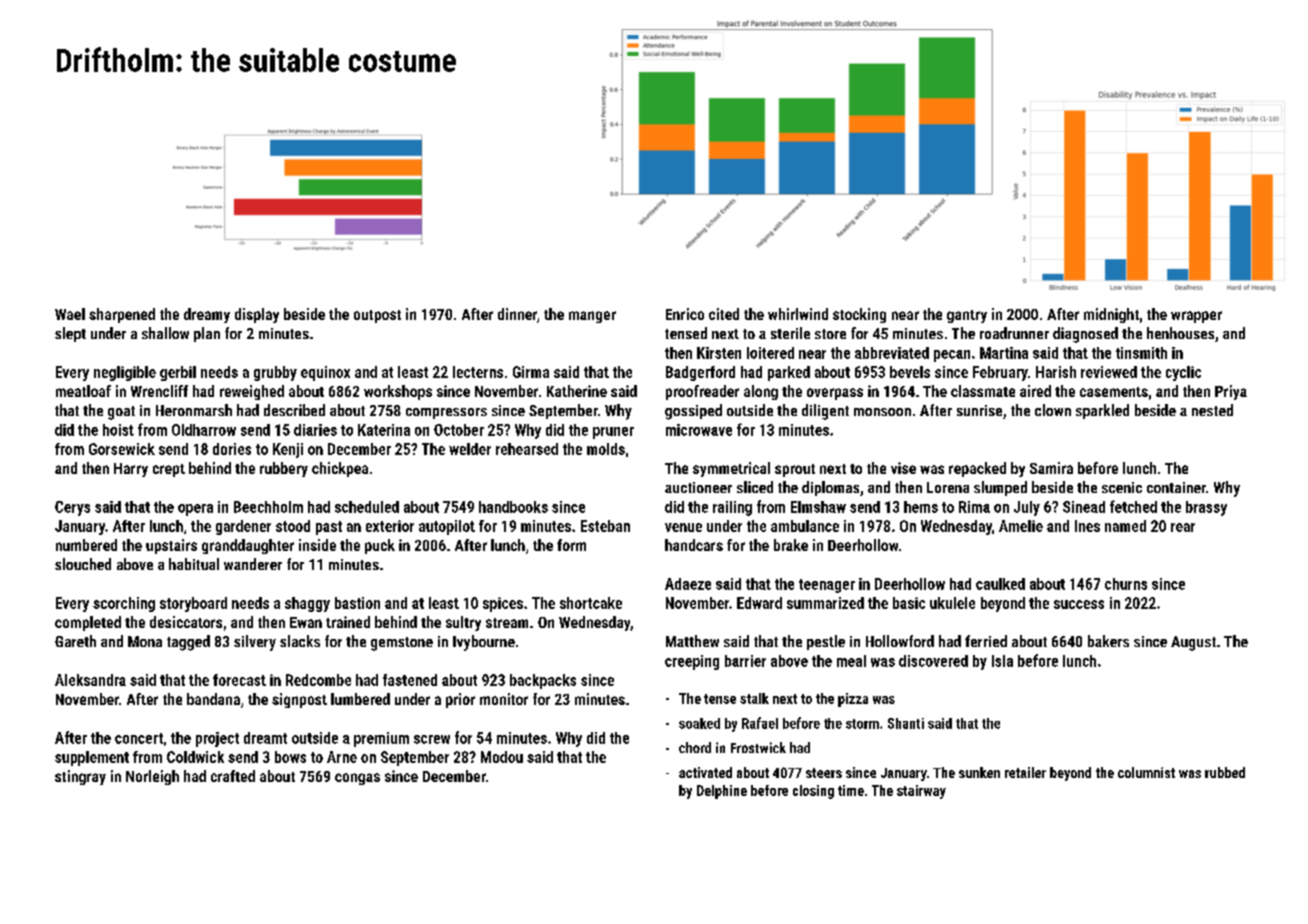 This document has width=1308, height=924. What do you see at coordinates (1084, 507) in the document?
I see `Sinead` at bounding box center [1084, 507].
